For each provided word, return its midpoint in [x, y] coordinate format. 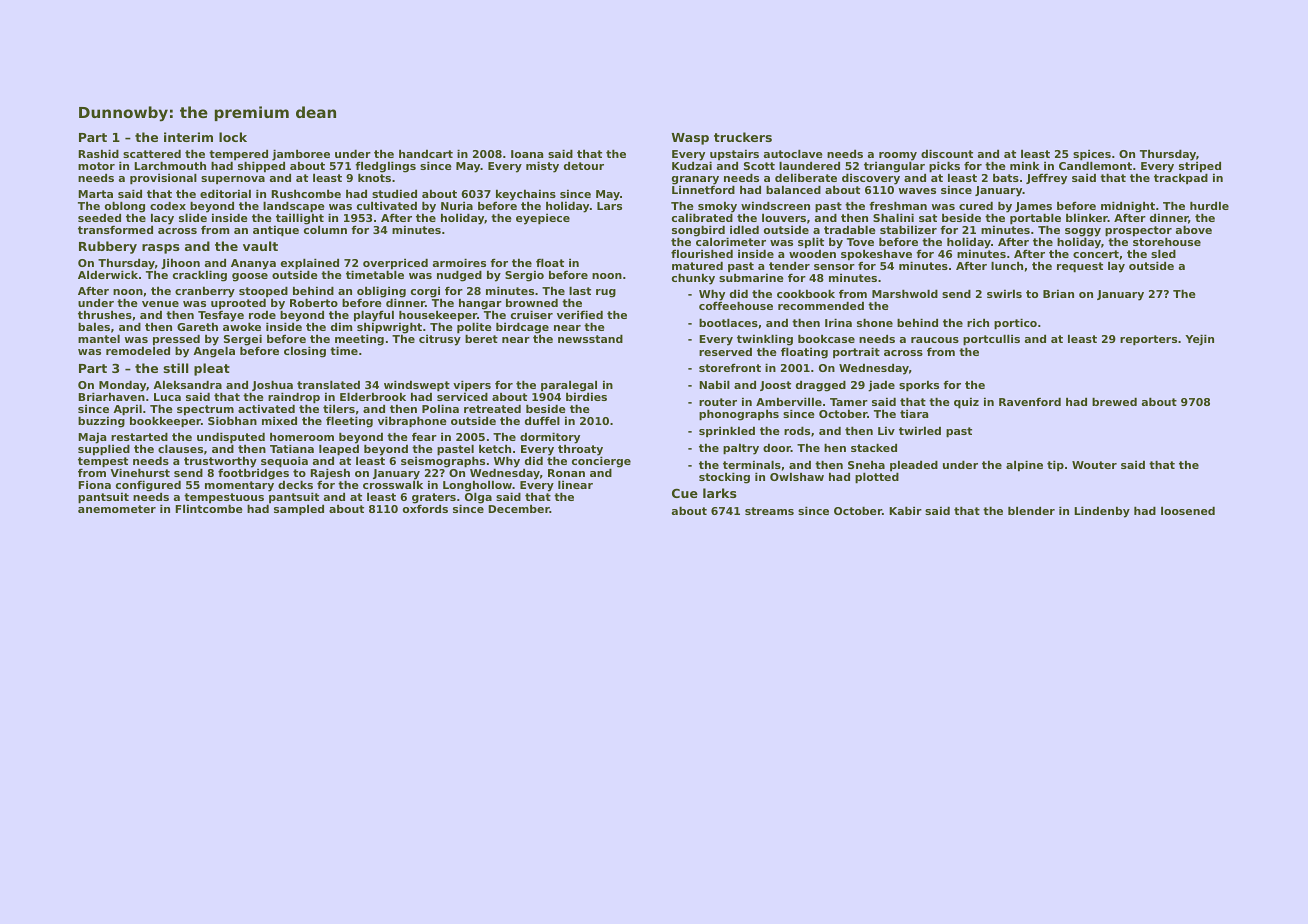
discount [947, 153]
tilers [339, 408]
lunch [1007, 265]
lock [233, 137]
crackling [200, 276]
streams [769, 511]
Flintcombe [209, 508]
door [777, 447]
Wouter [1094, 465]
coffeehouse [736, 305]
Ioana [527, 154]
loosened [1188, 510]
